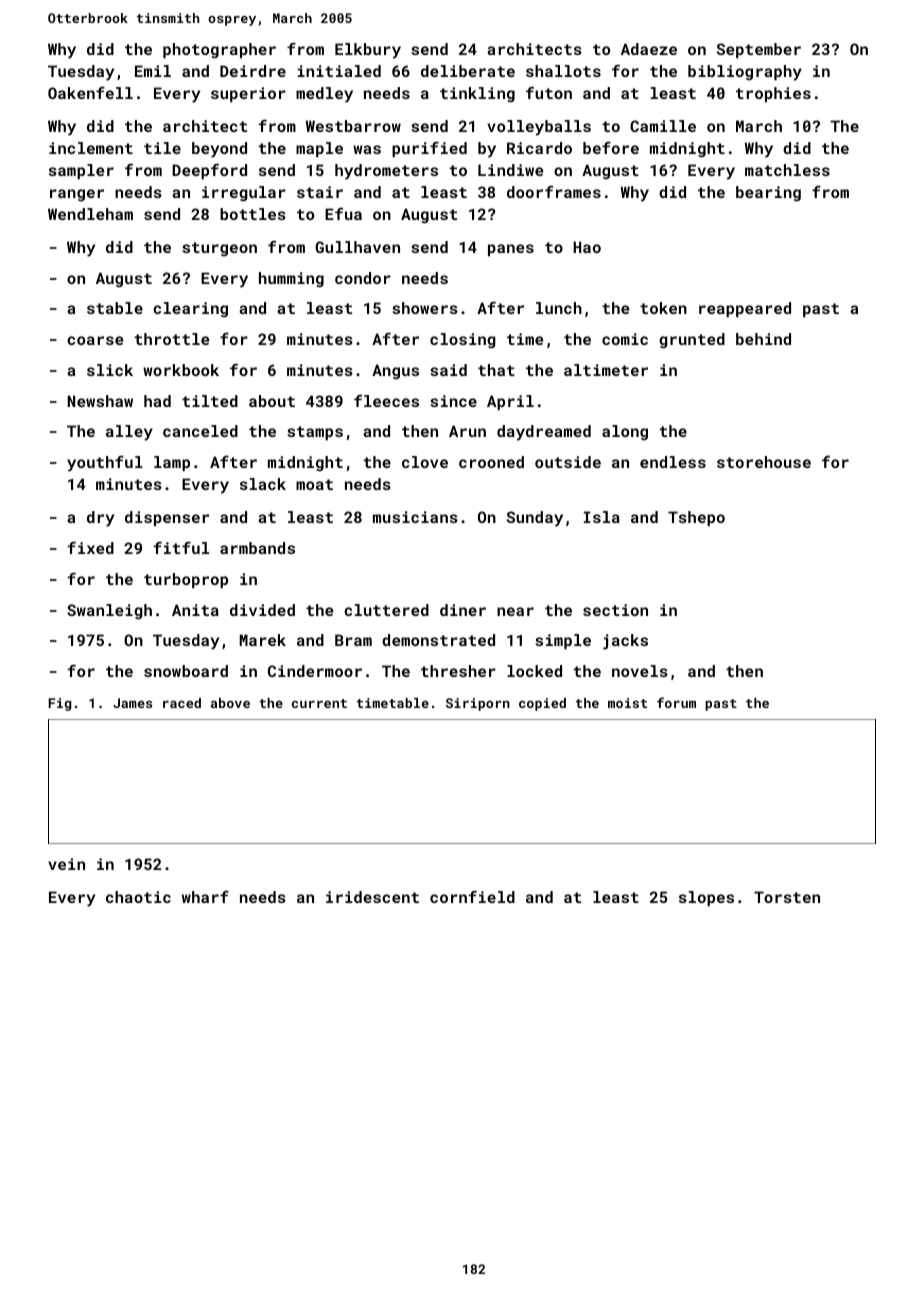  What do you see at coordinates (100, 519) in the screenshot?
I see `dry` at bounding box center [100, 519].
